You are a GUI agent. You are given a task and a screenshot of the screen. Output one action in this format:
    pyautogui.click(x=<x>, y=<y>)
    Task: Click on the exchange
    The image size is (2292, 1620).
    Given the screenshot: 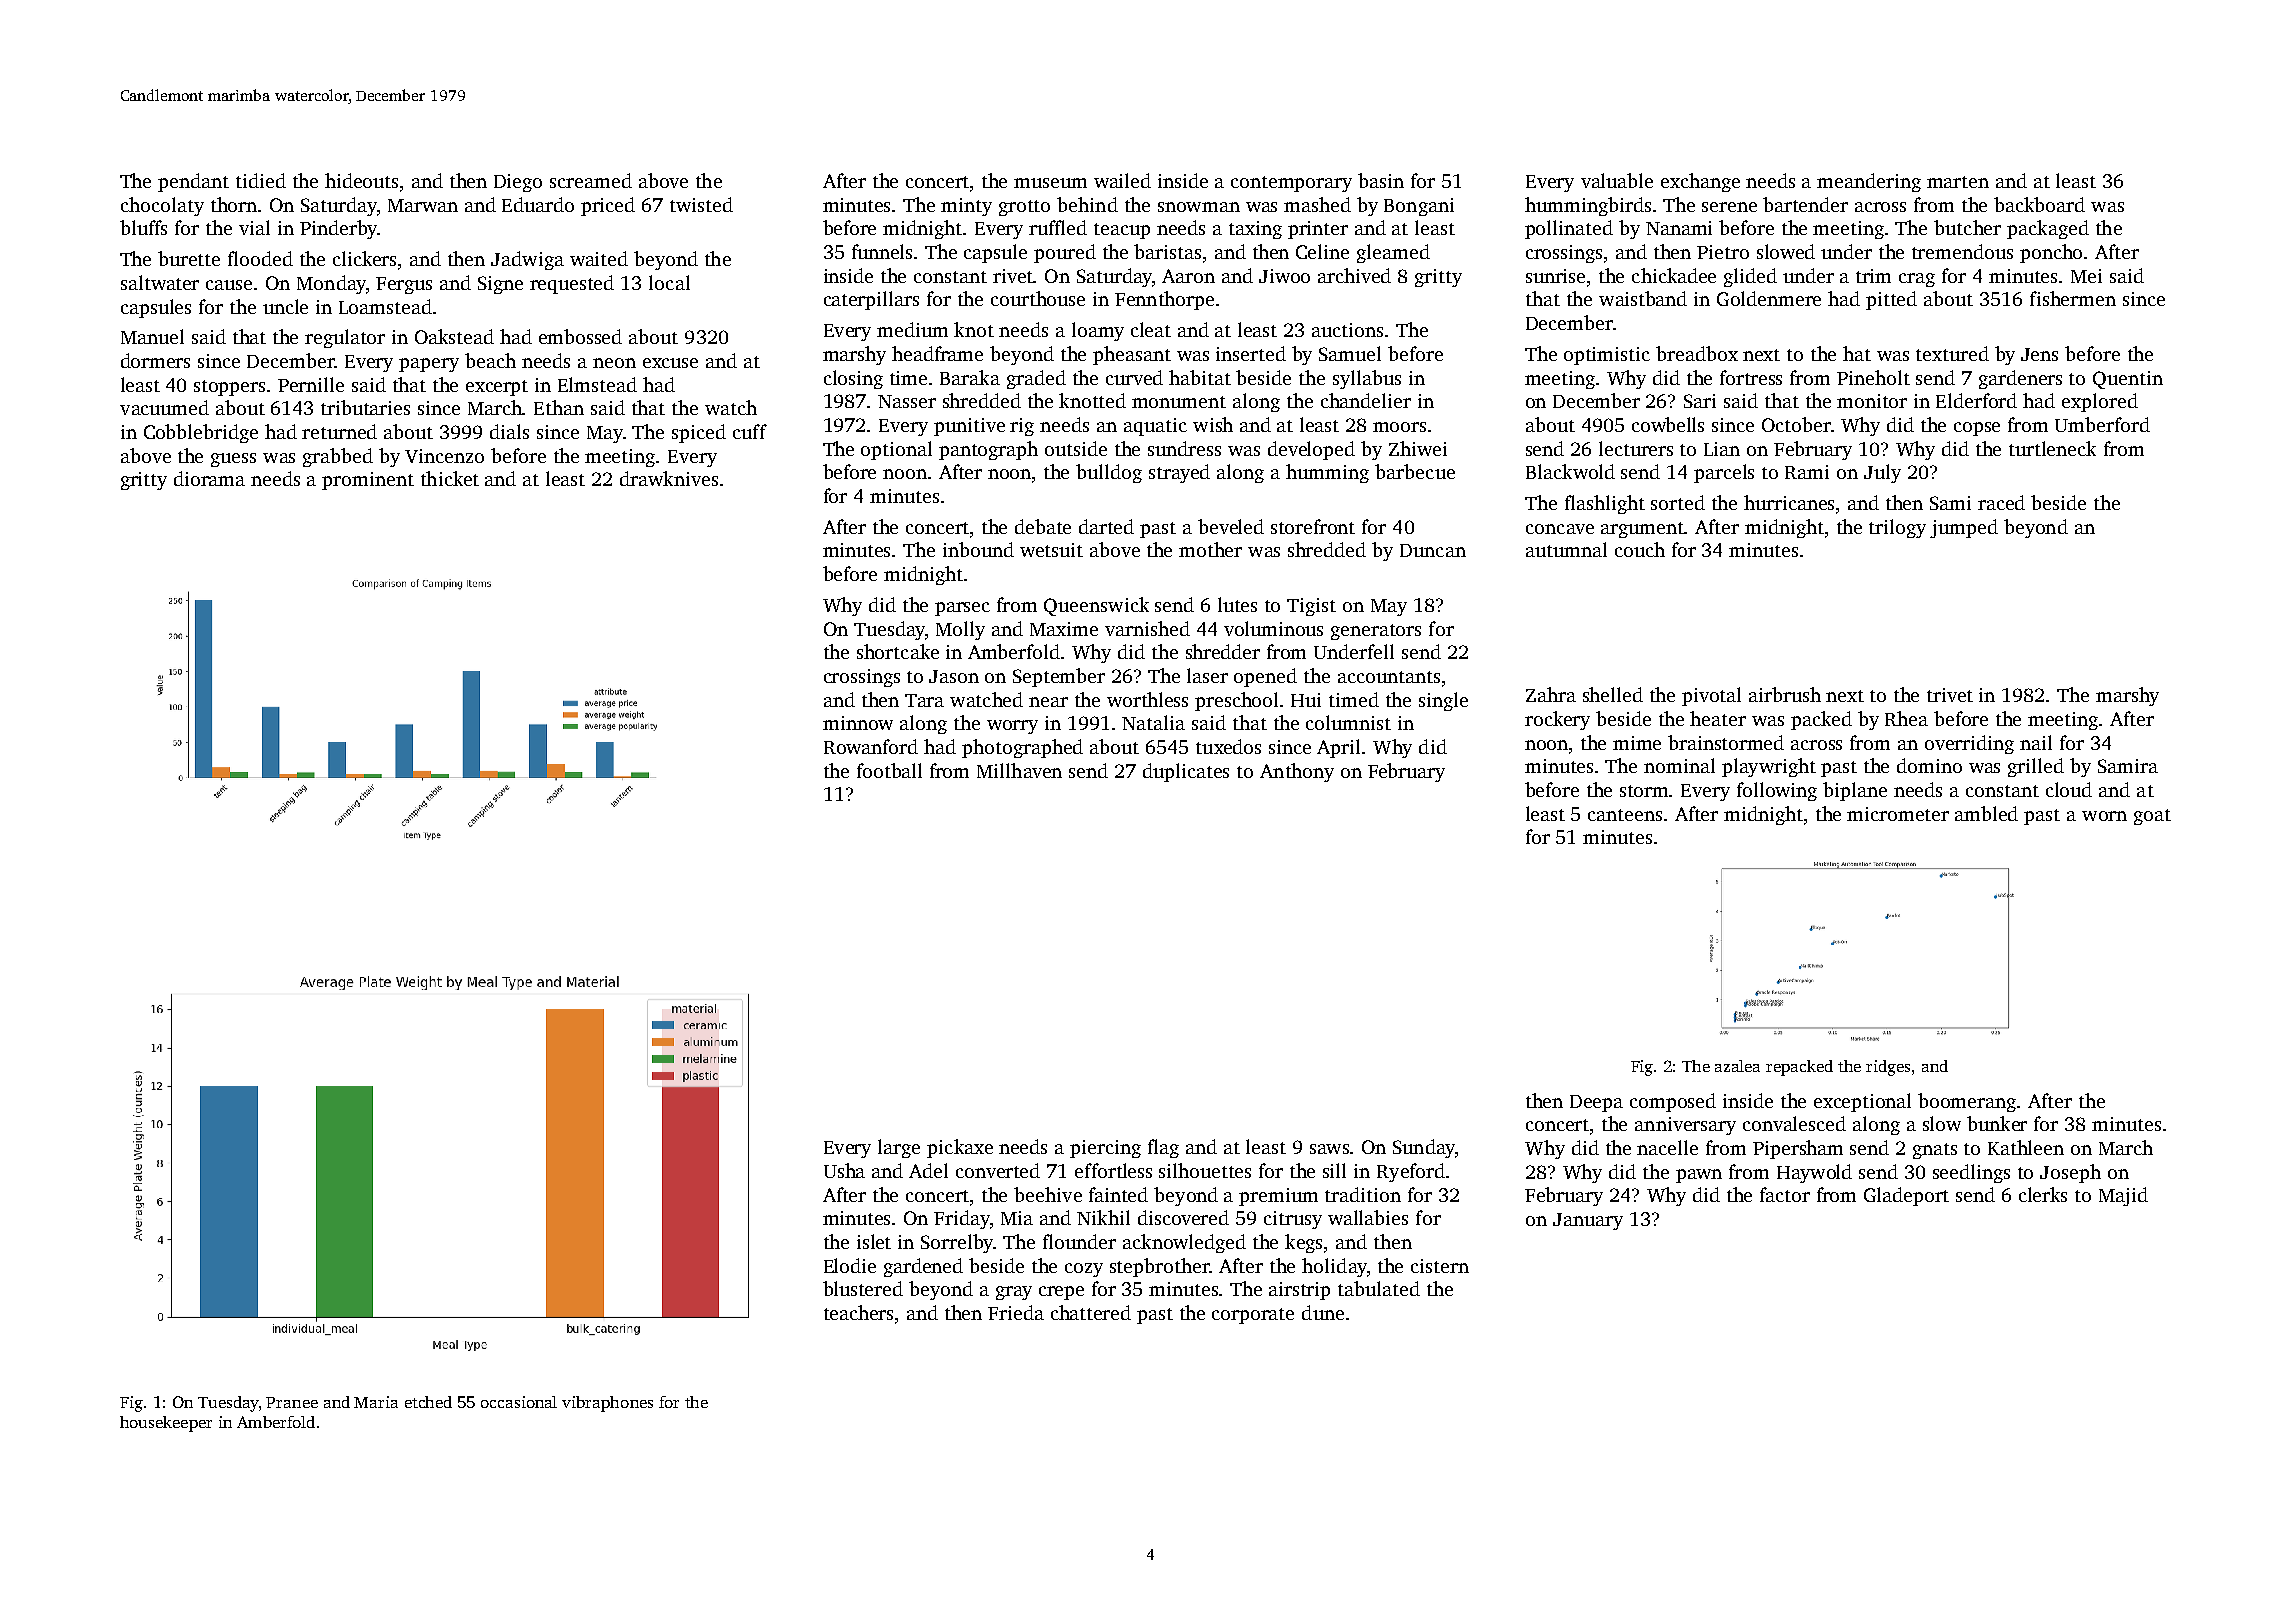 What is the action you would take?
    pyautogui.click(x=1700, y=182)
